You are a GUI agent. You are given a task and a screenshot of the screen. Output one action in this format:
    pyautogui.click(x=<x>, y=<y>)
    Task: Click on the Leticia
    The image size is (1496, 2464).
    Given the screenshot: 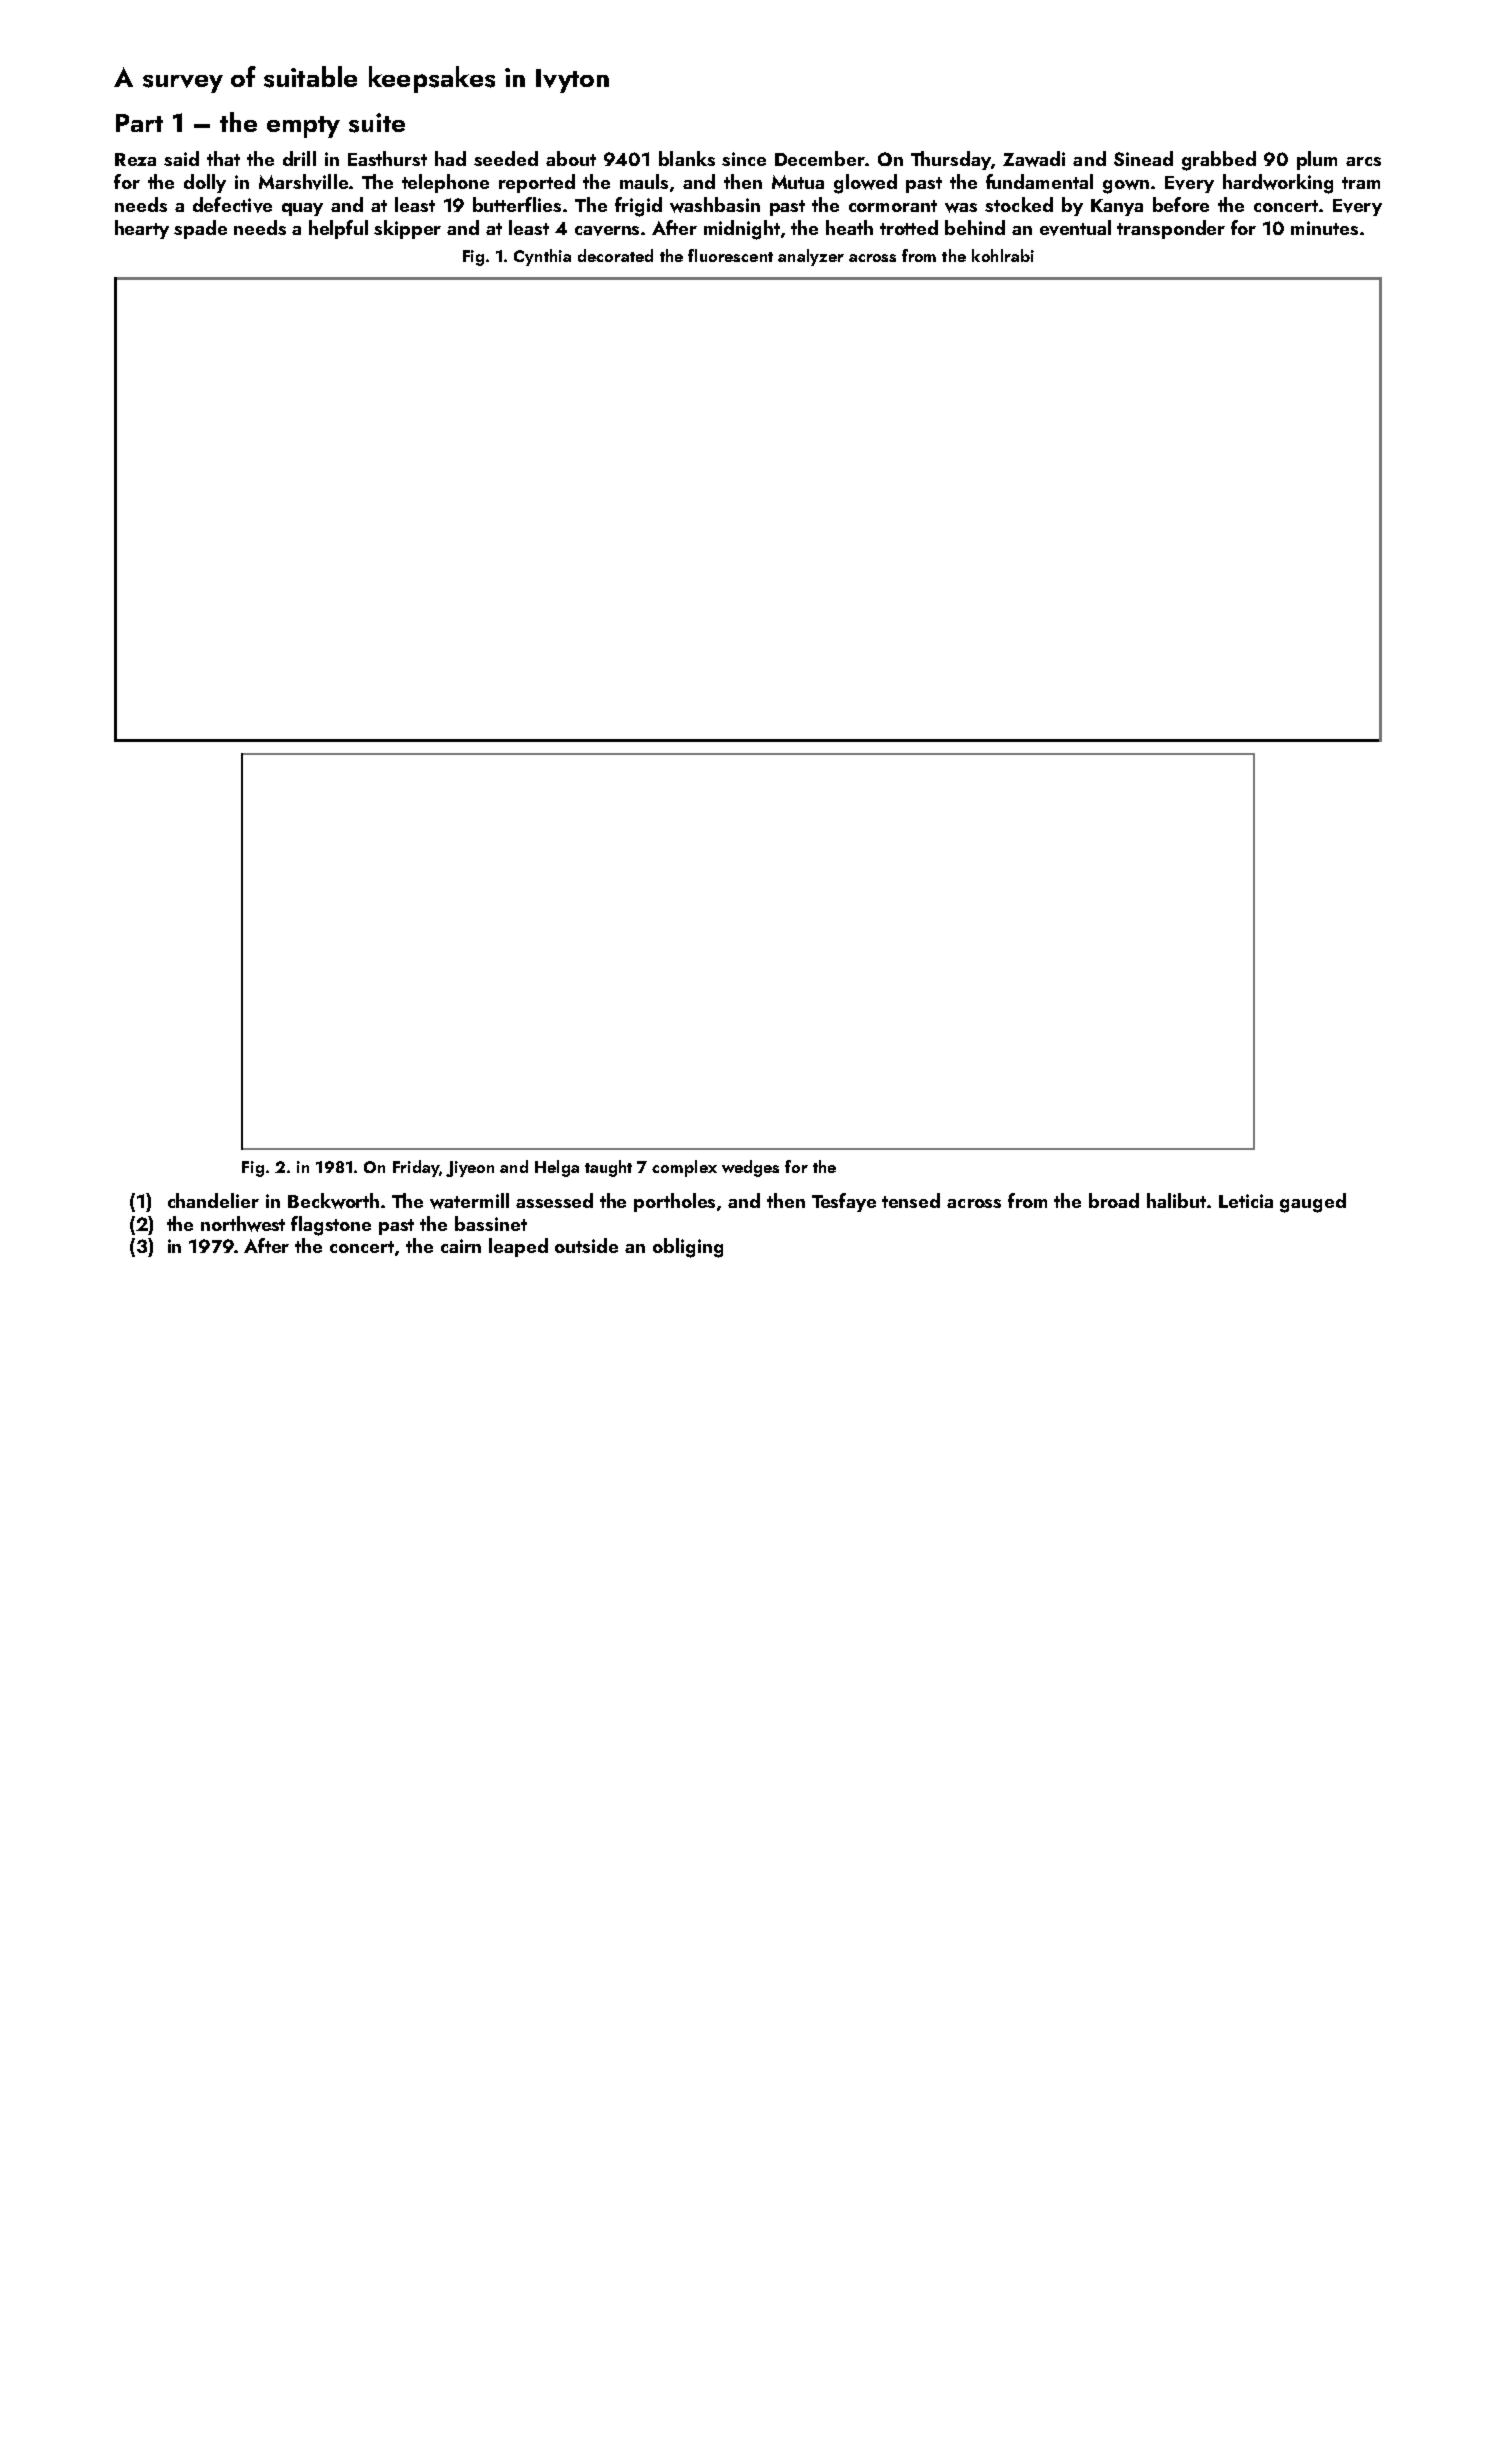 What is the action you would take?
    pyautogui.click(x=1246, y=1201)
